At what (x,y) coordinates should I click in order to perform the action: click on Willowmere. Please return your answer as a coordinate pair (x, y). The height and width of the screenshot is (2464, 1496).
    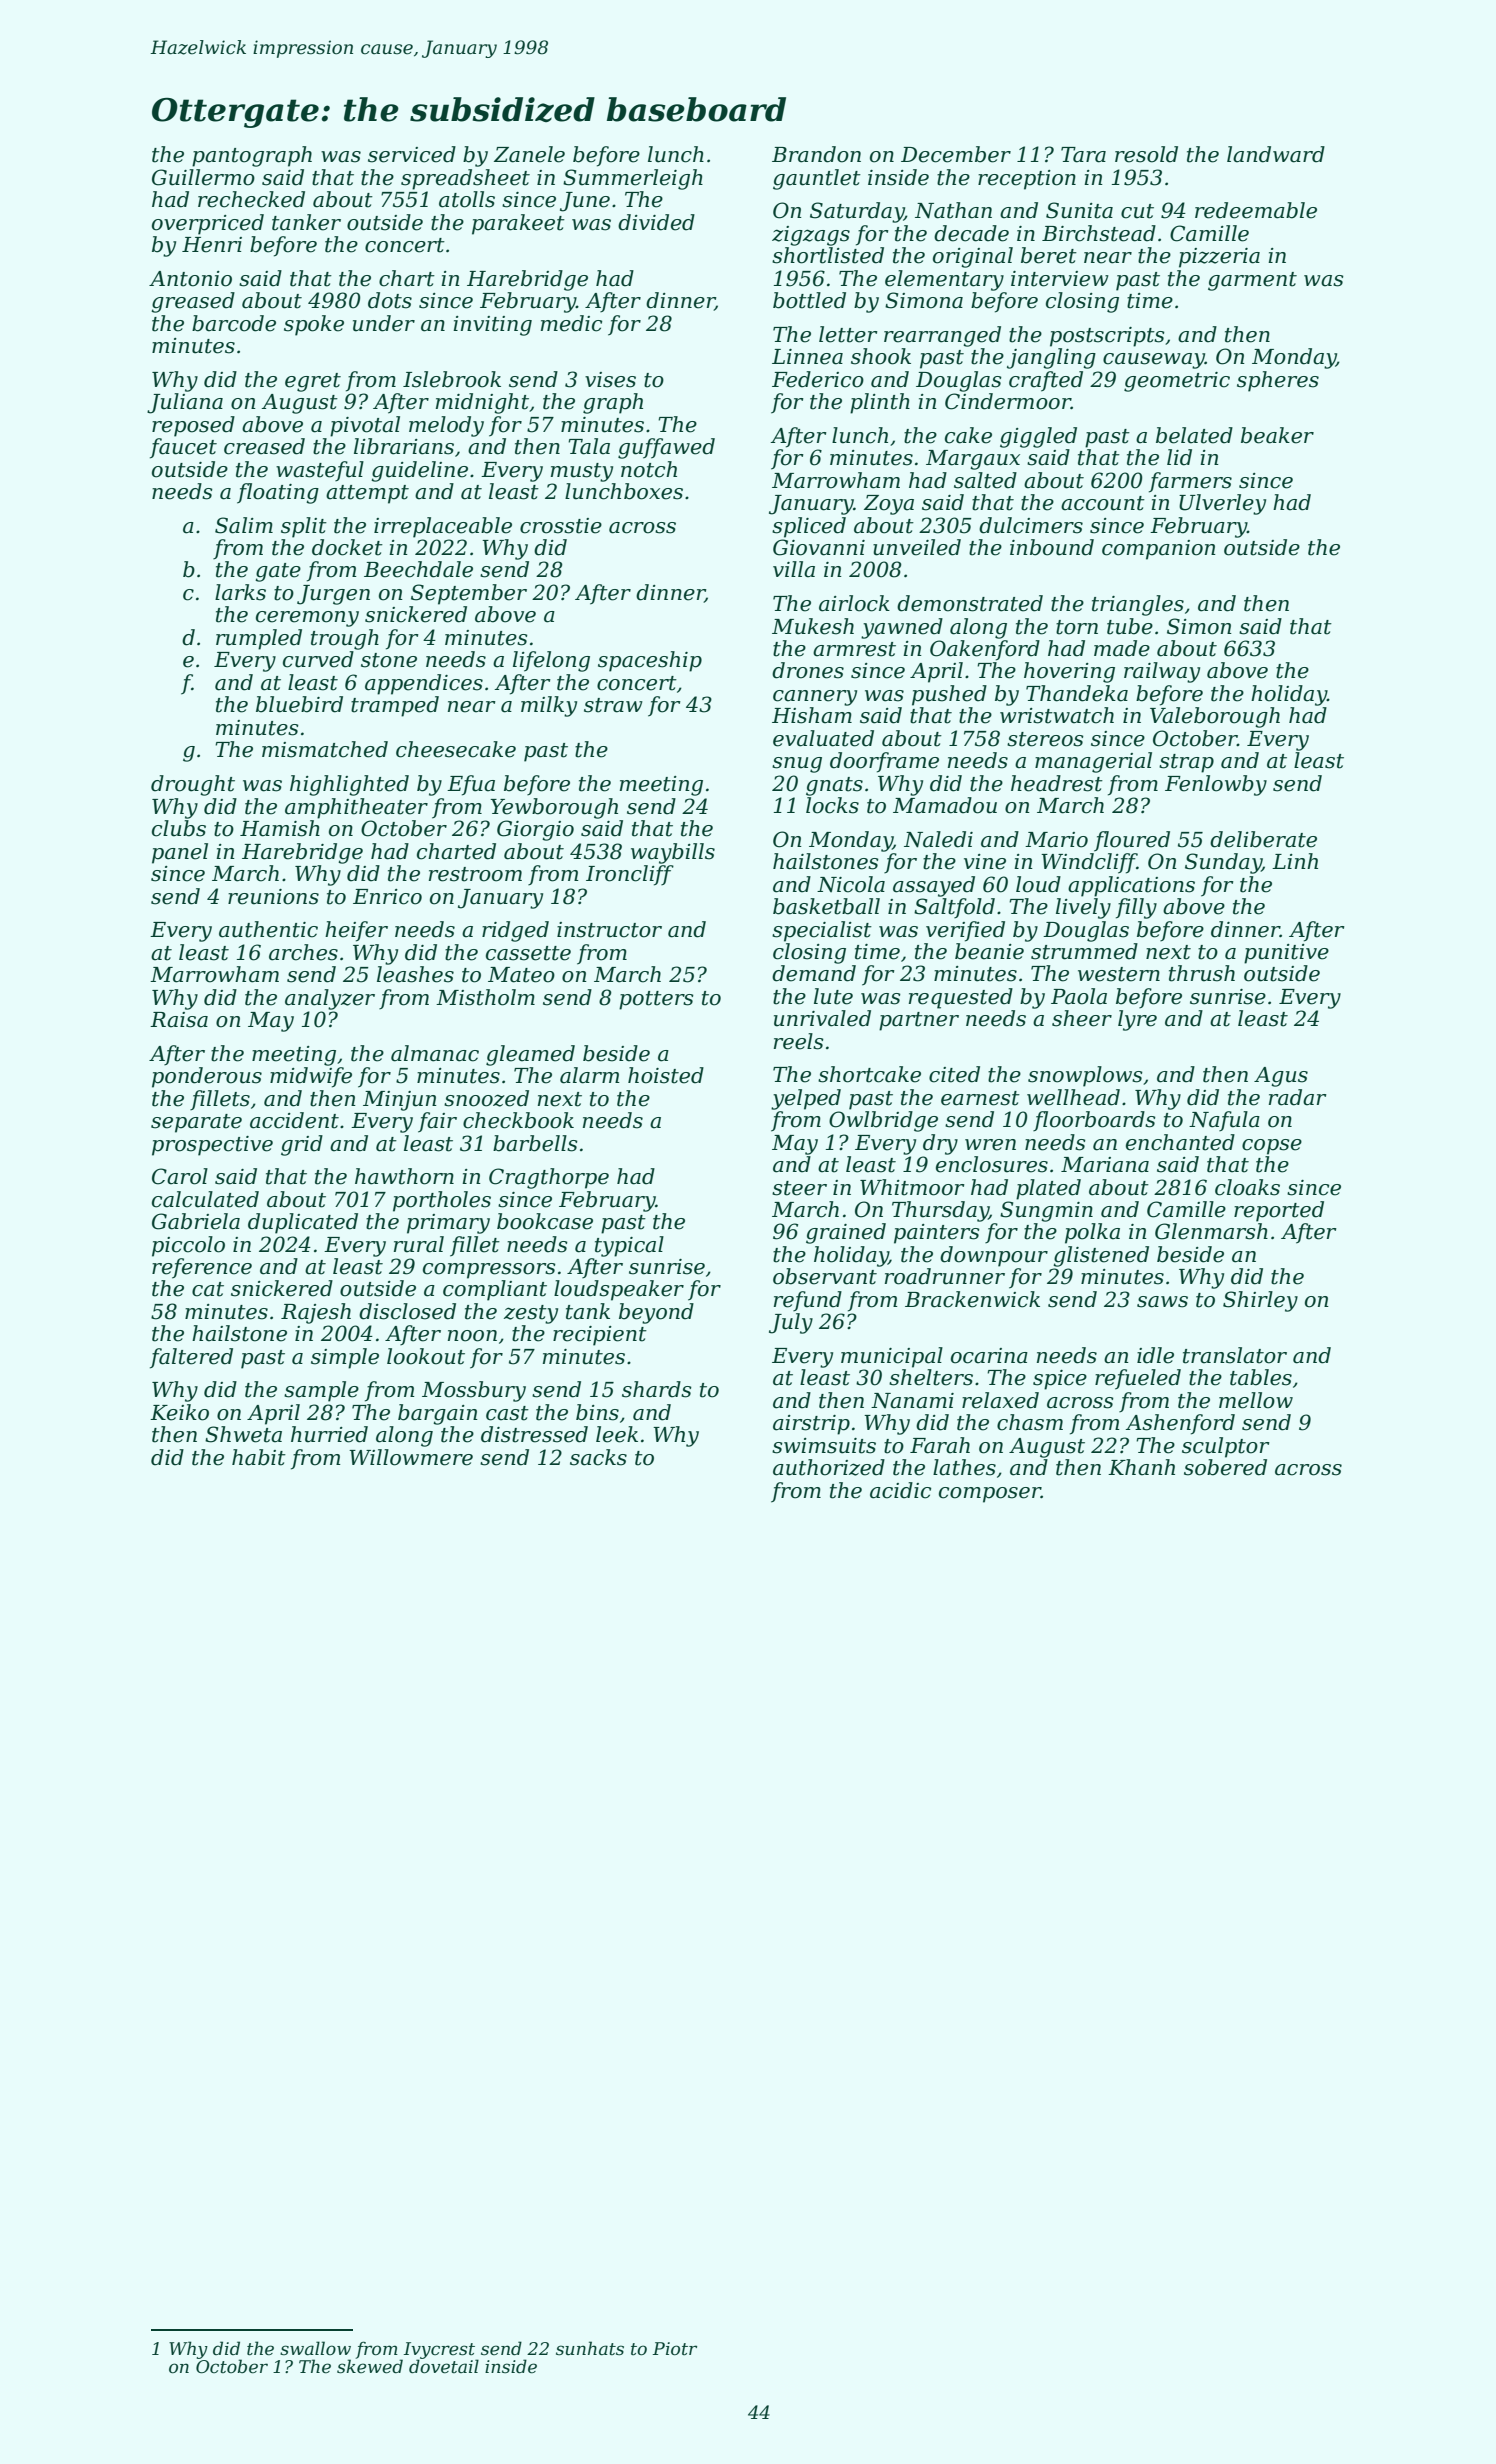
    Looking at the image, I should click on (411, 1457).
